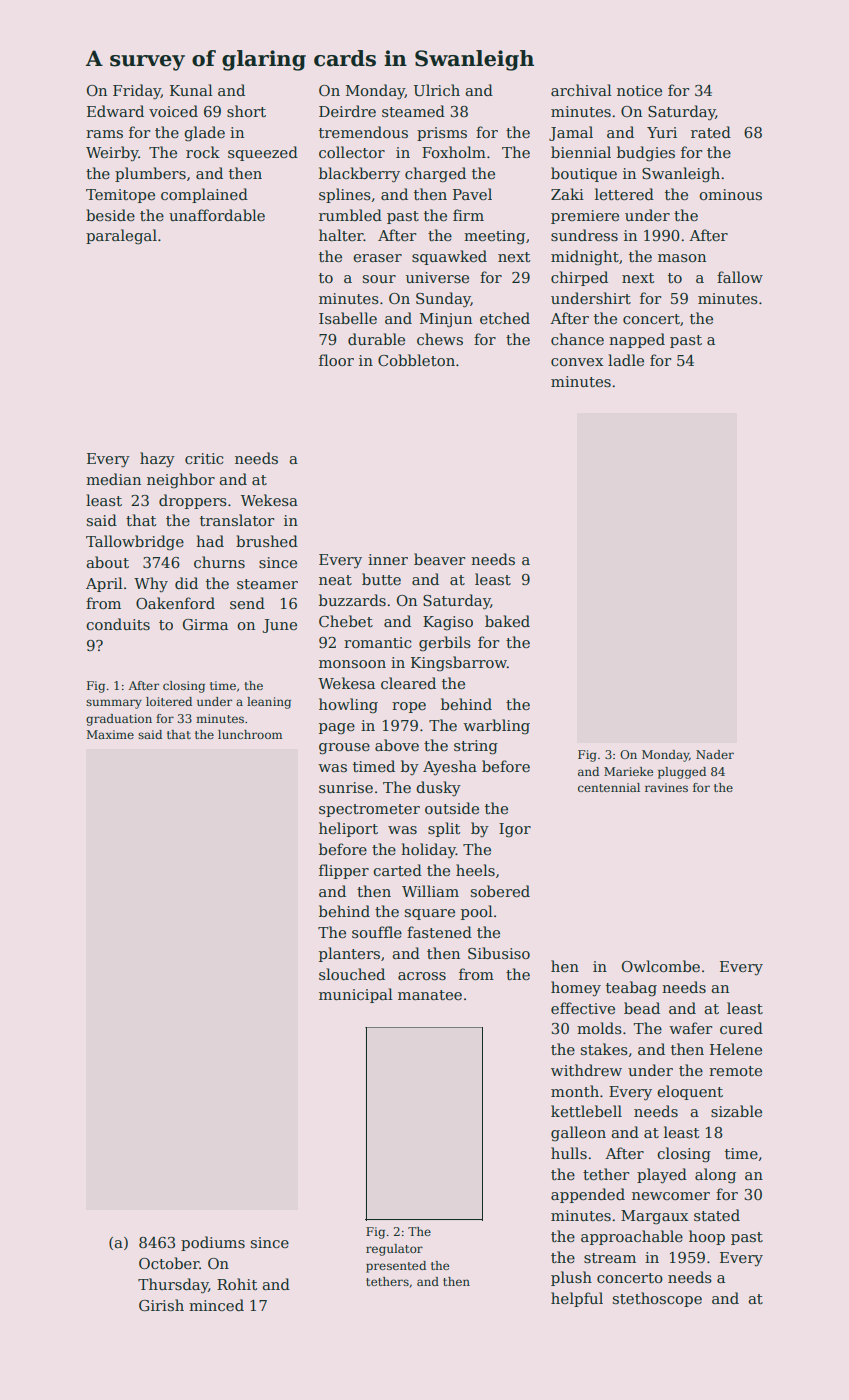 This page has height=1400, width=849. Describe the element at coordinates (118, 624) in the page. I see `conduits` at that location.
